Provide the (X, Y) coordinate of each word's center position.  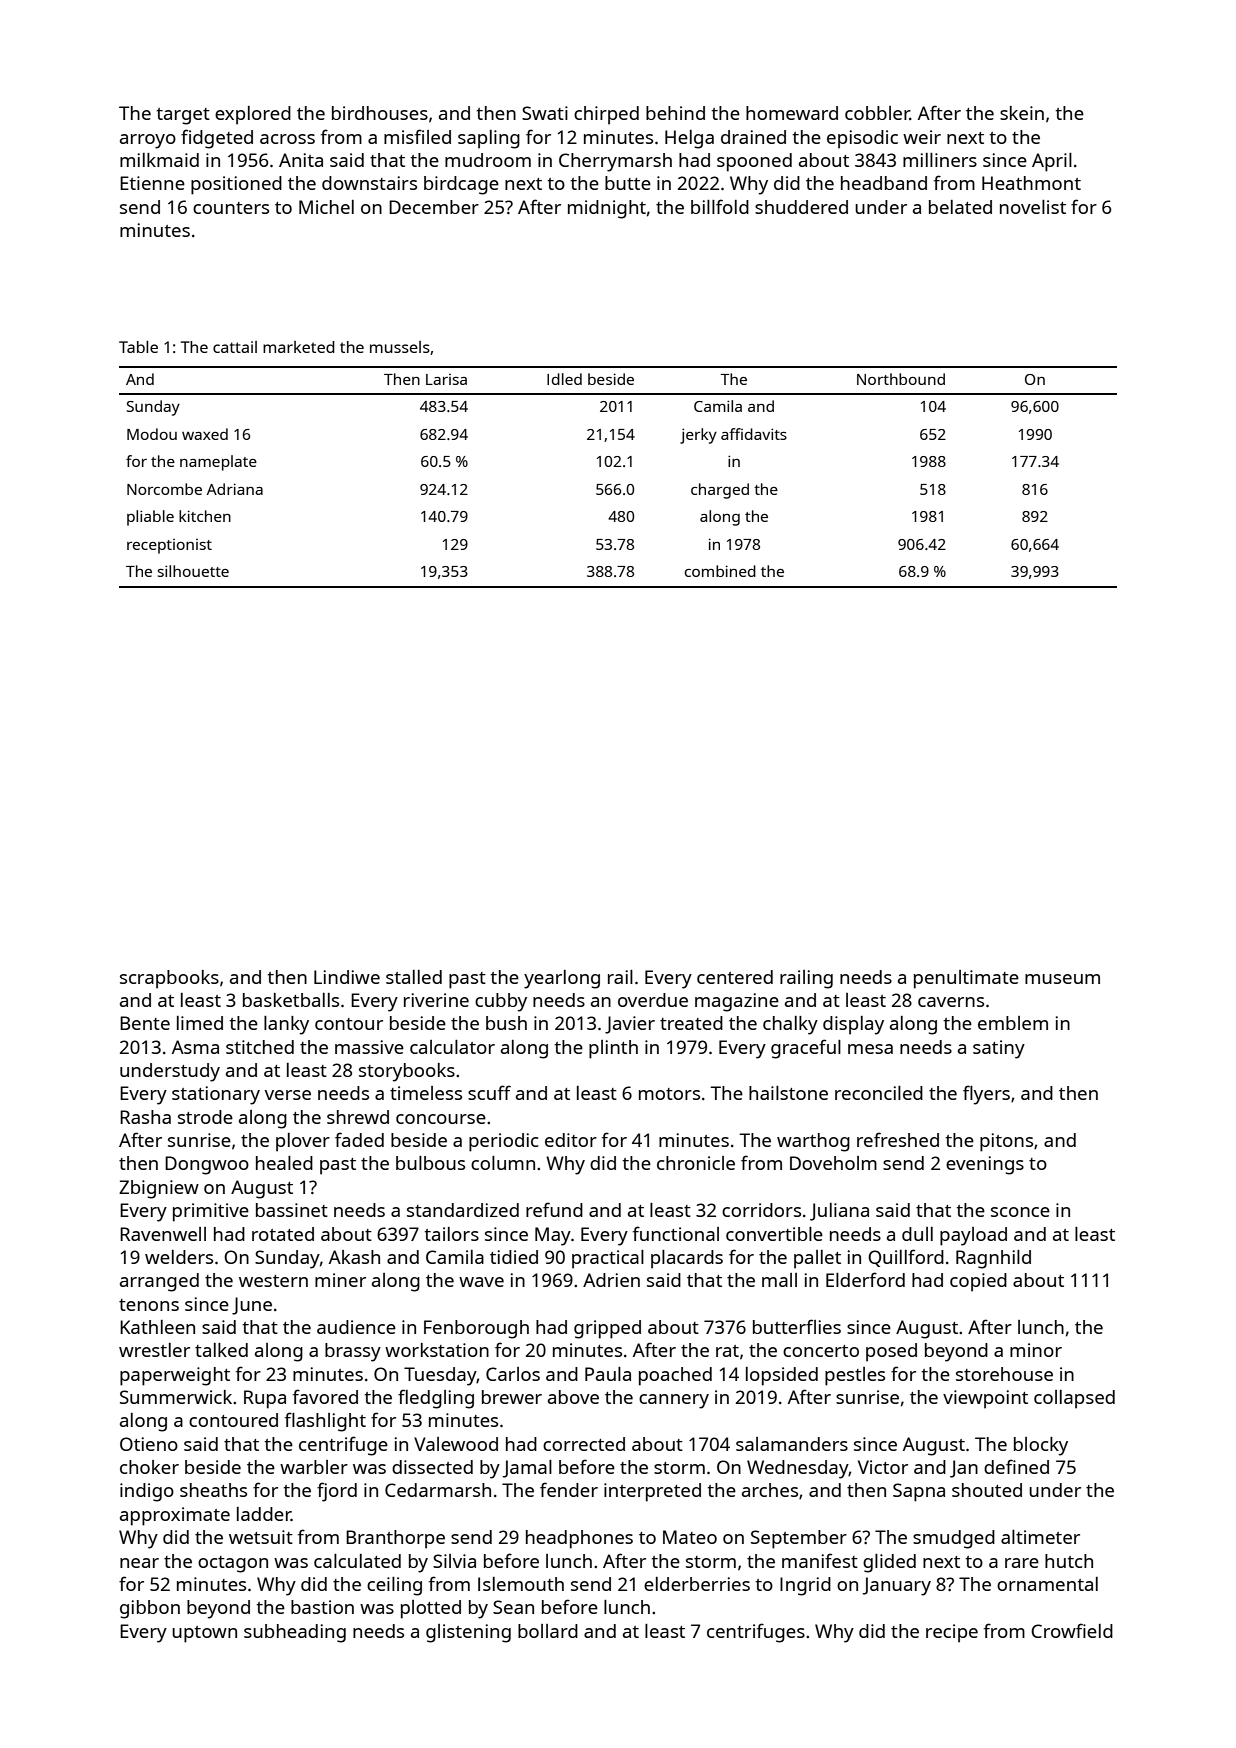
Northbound (901, 379)
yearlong (562, 979)
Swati (545, 113)
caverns (951, 1002)
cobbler (877, 113)
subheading (295, 1633)
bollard (548, 1631)
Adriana (235, 489)
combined (720, 571)
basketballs (291, 1000)
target (183, 116)
